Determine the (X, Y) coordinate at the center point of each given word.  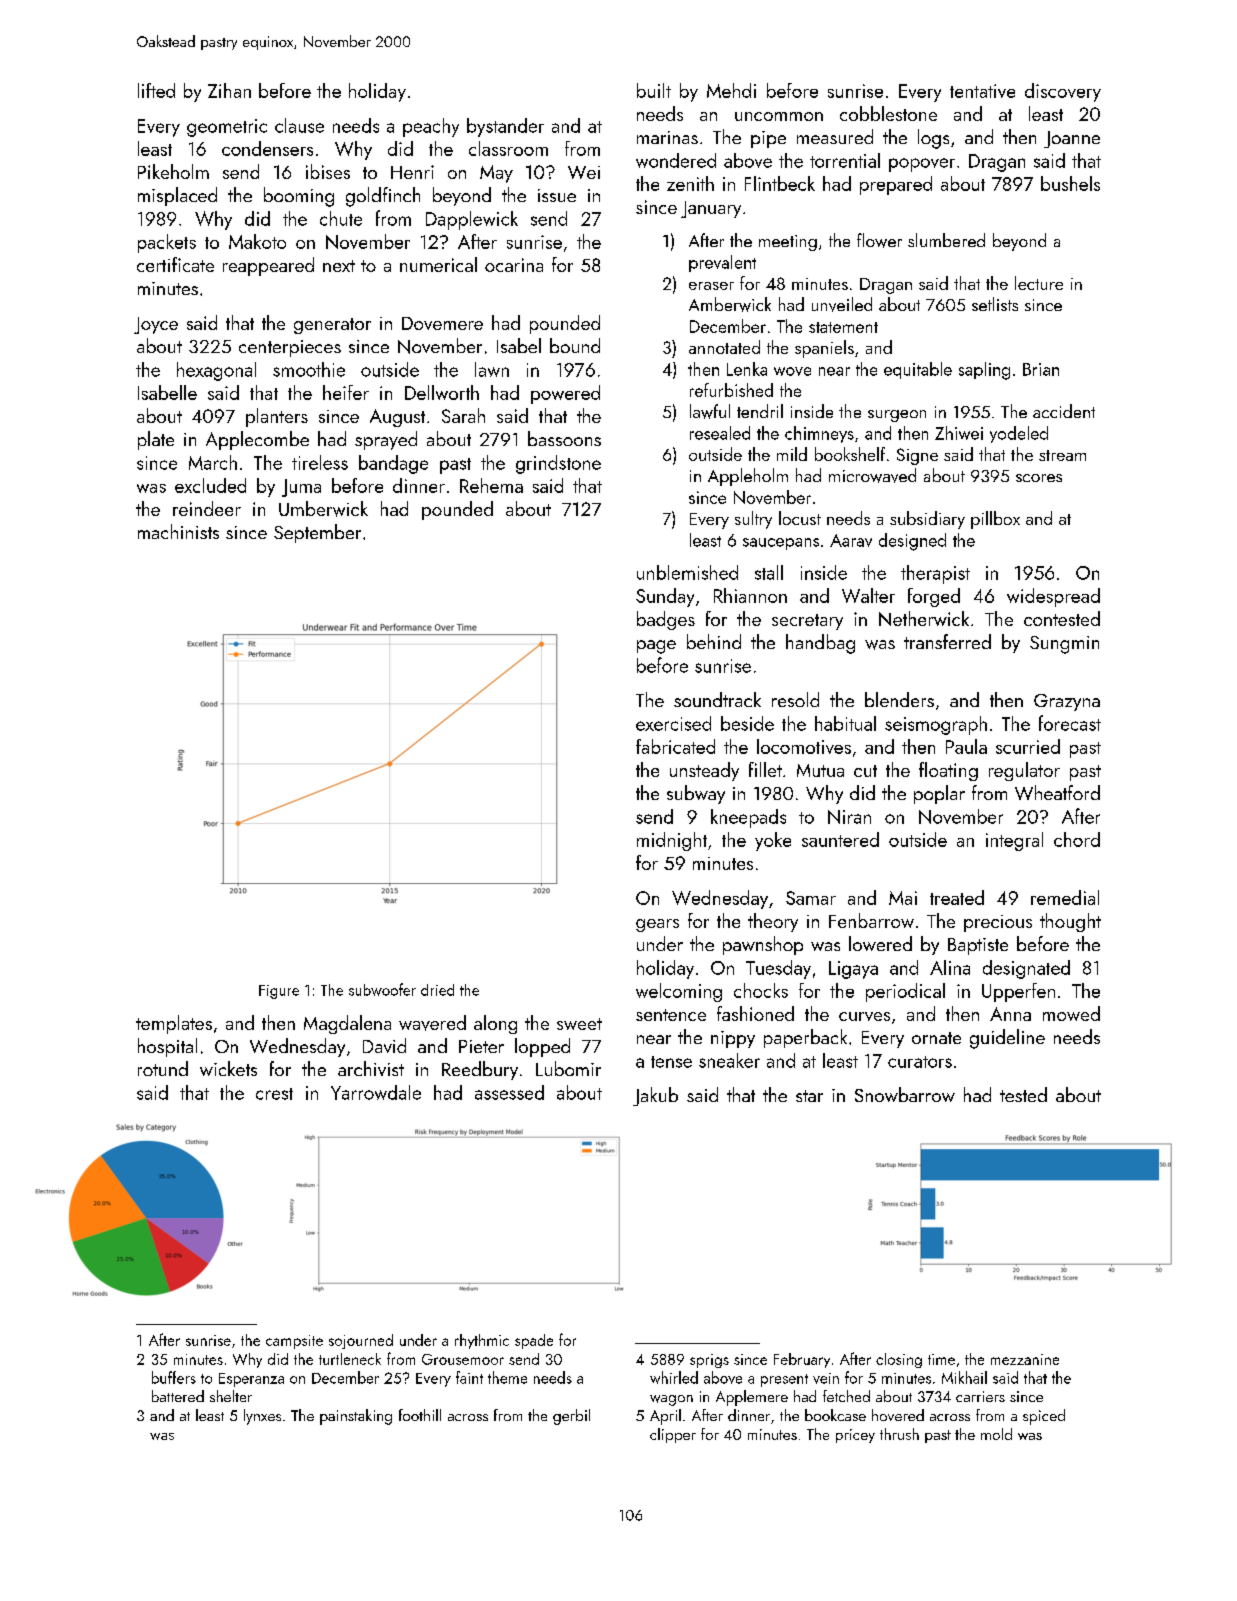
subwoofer (382, 989)
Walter (868, 595)
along (495, 1024)
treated (957, 897)
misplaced (177, 196)
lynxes (262, 1417)
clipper (673, 1435)
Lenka (747, 369)
